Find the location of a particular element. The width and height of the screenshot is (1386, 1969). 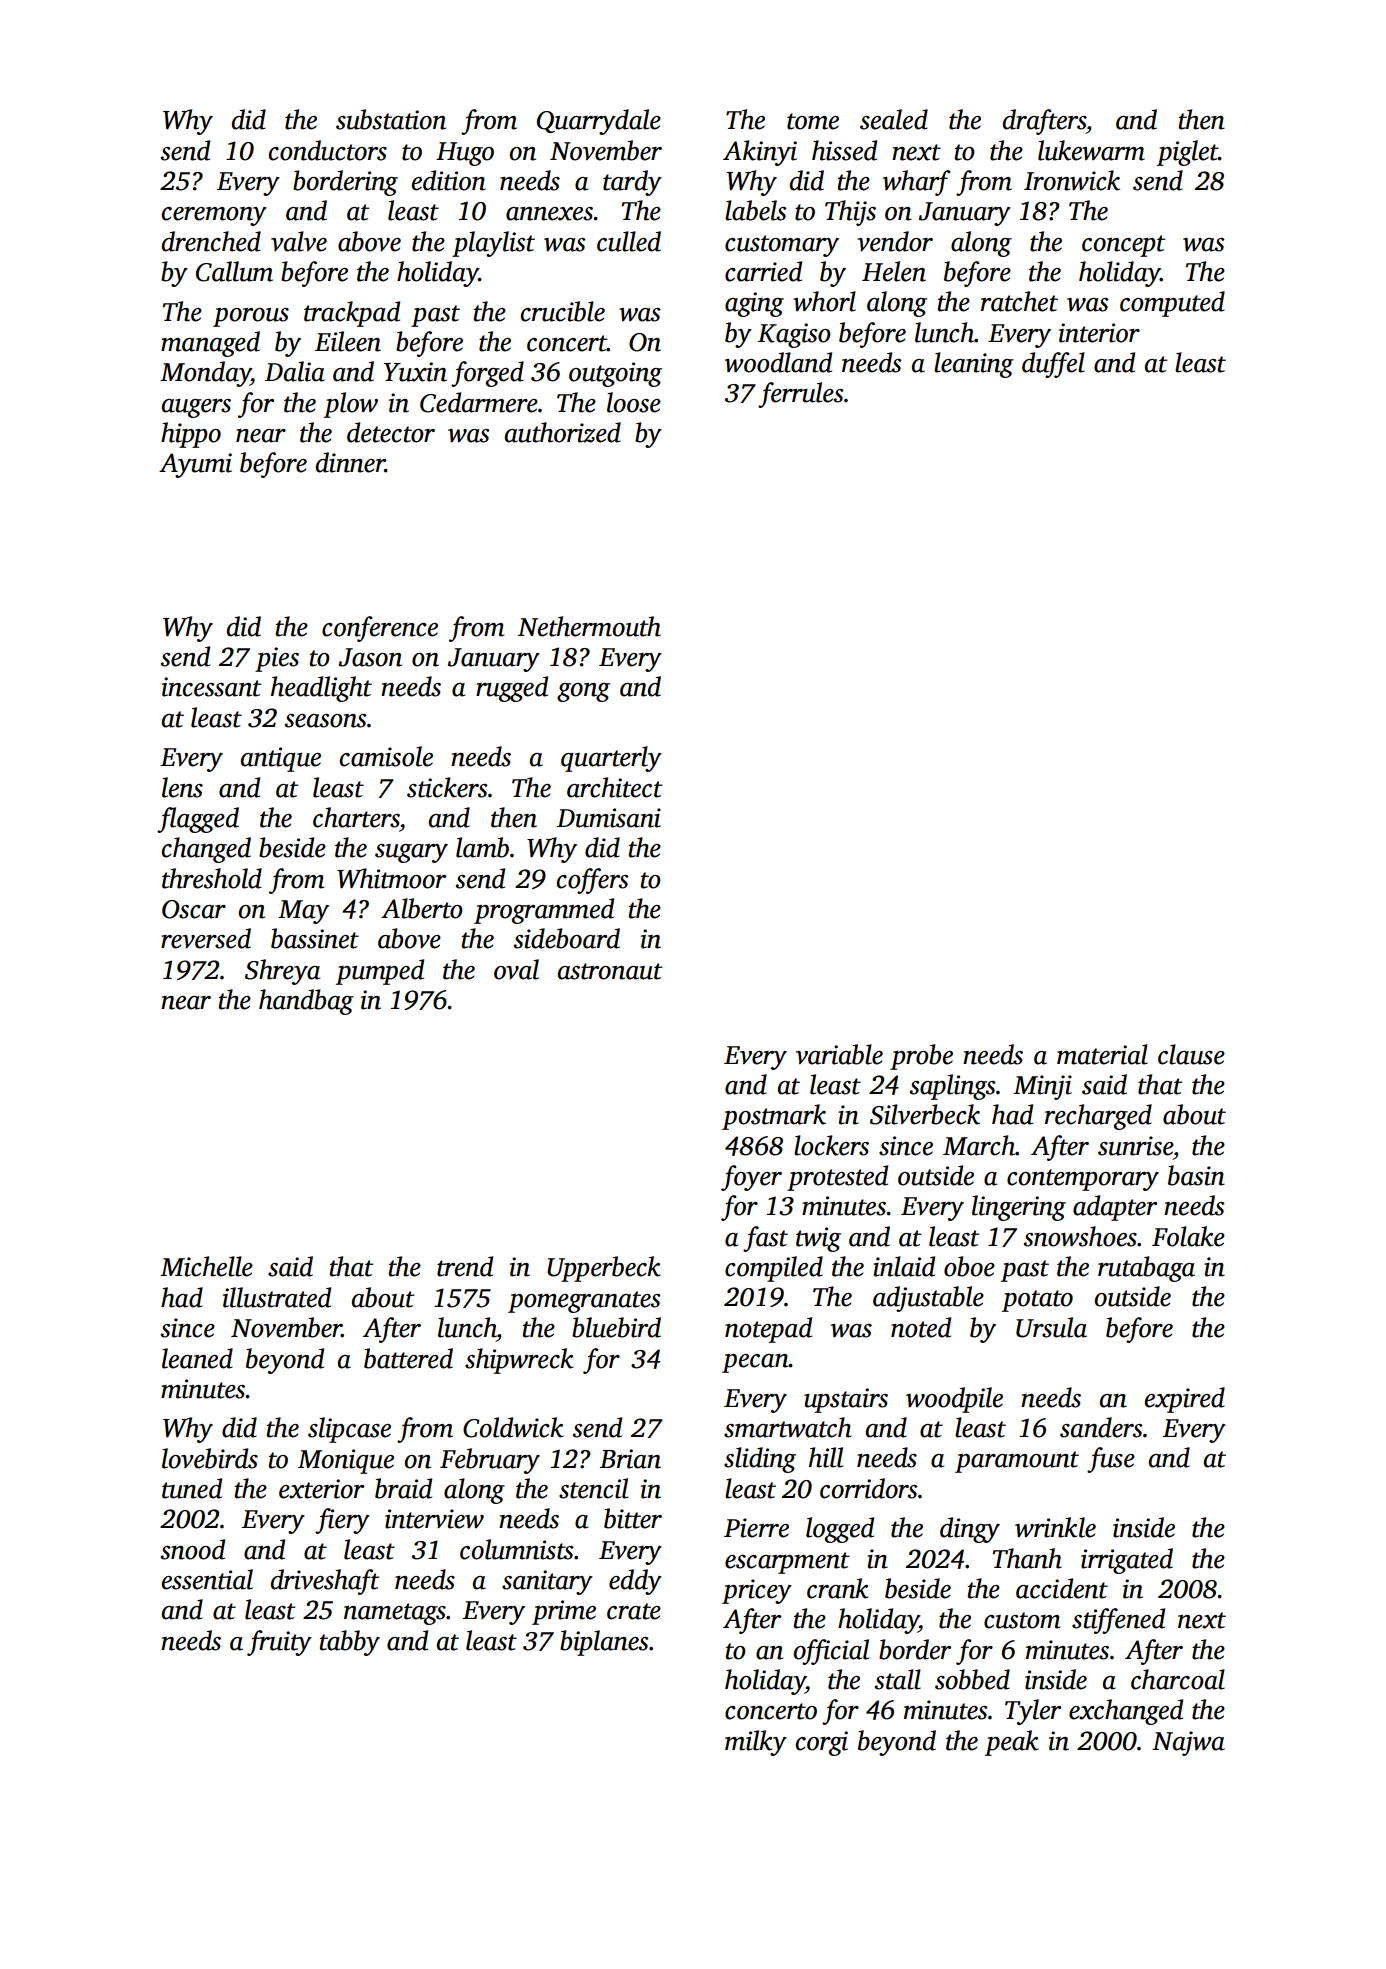

woodland is located at coordinates (778, 362).
